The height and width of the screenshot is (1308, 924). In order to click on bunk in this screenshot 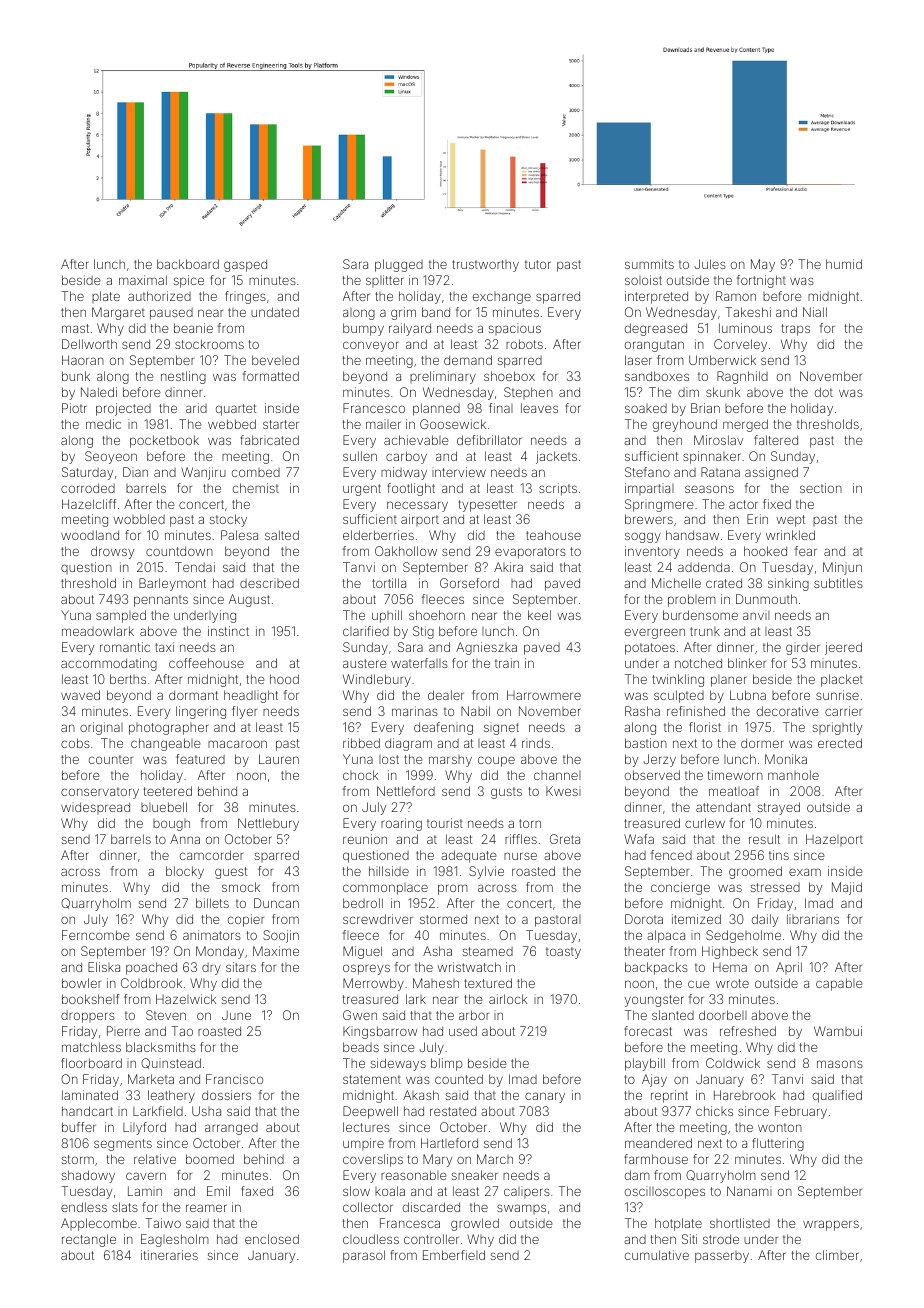, I will do `click(76, 376)`.
